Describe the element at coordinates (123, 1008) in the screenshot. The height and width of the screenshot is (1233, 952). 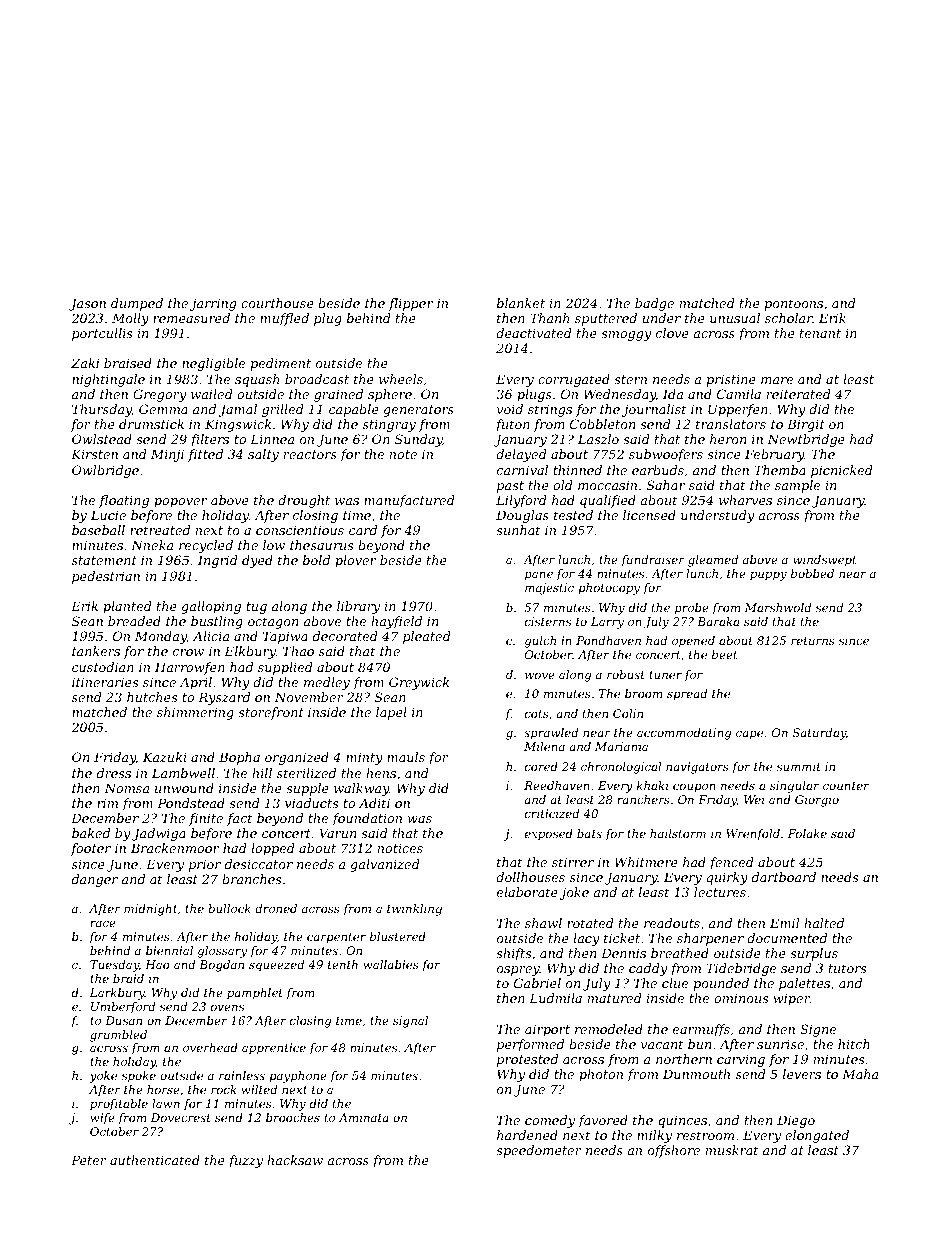
I see `Umberford` at that location.
